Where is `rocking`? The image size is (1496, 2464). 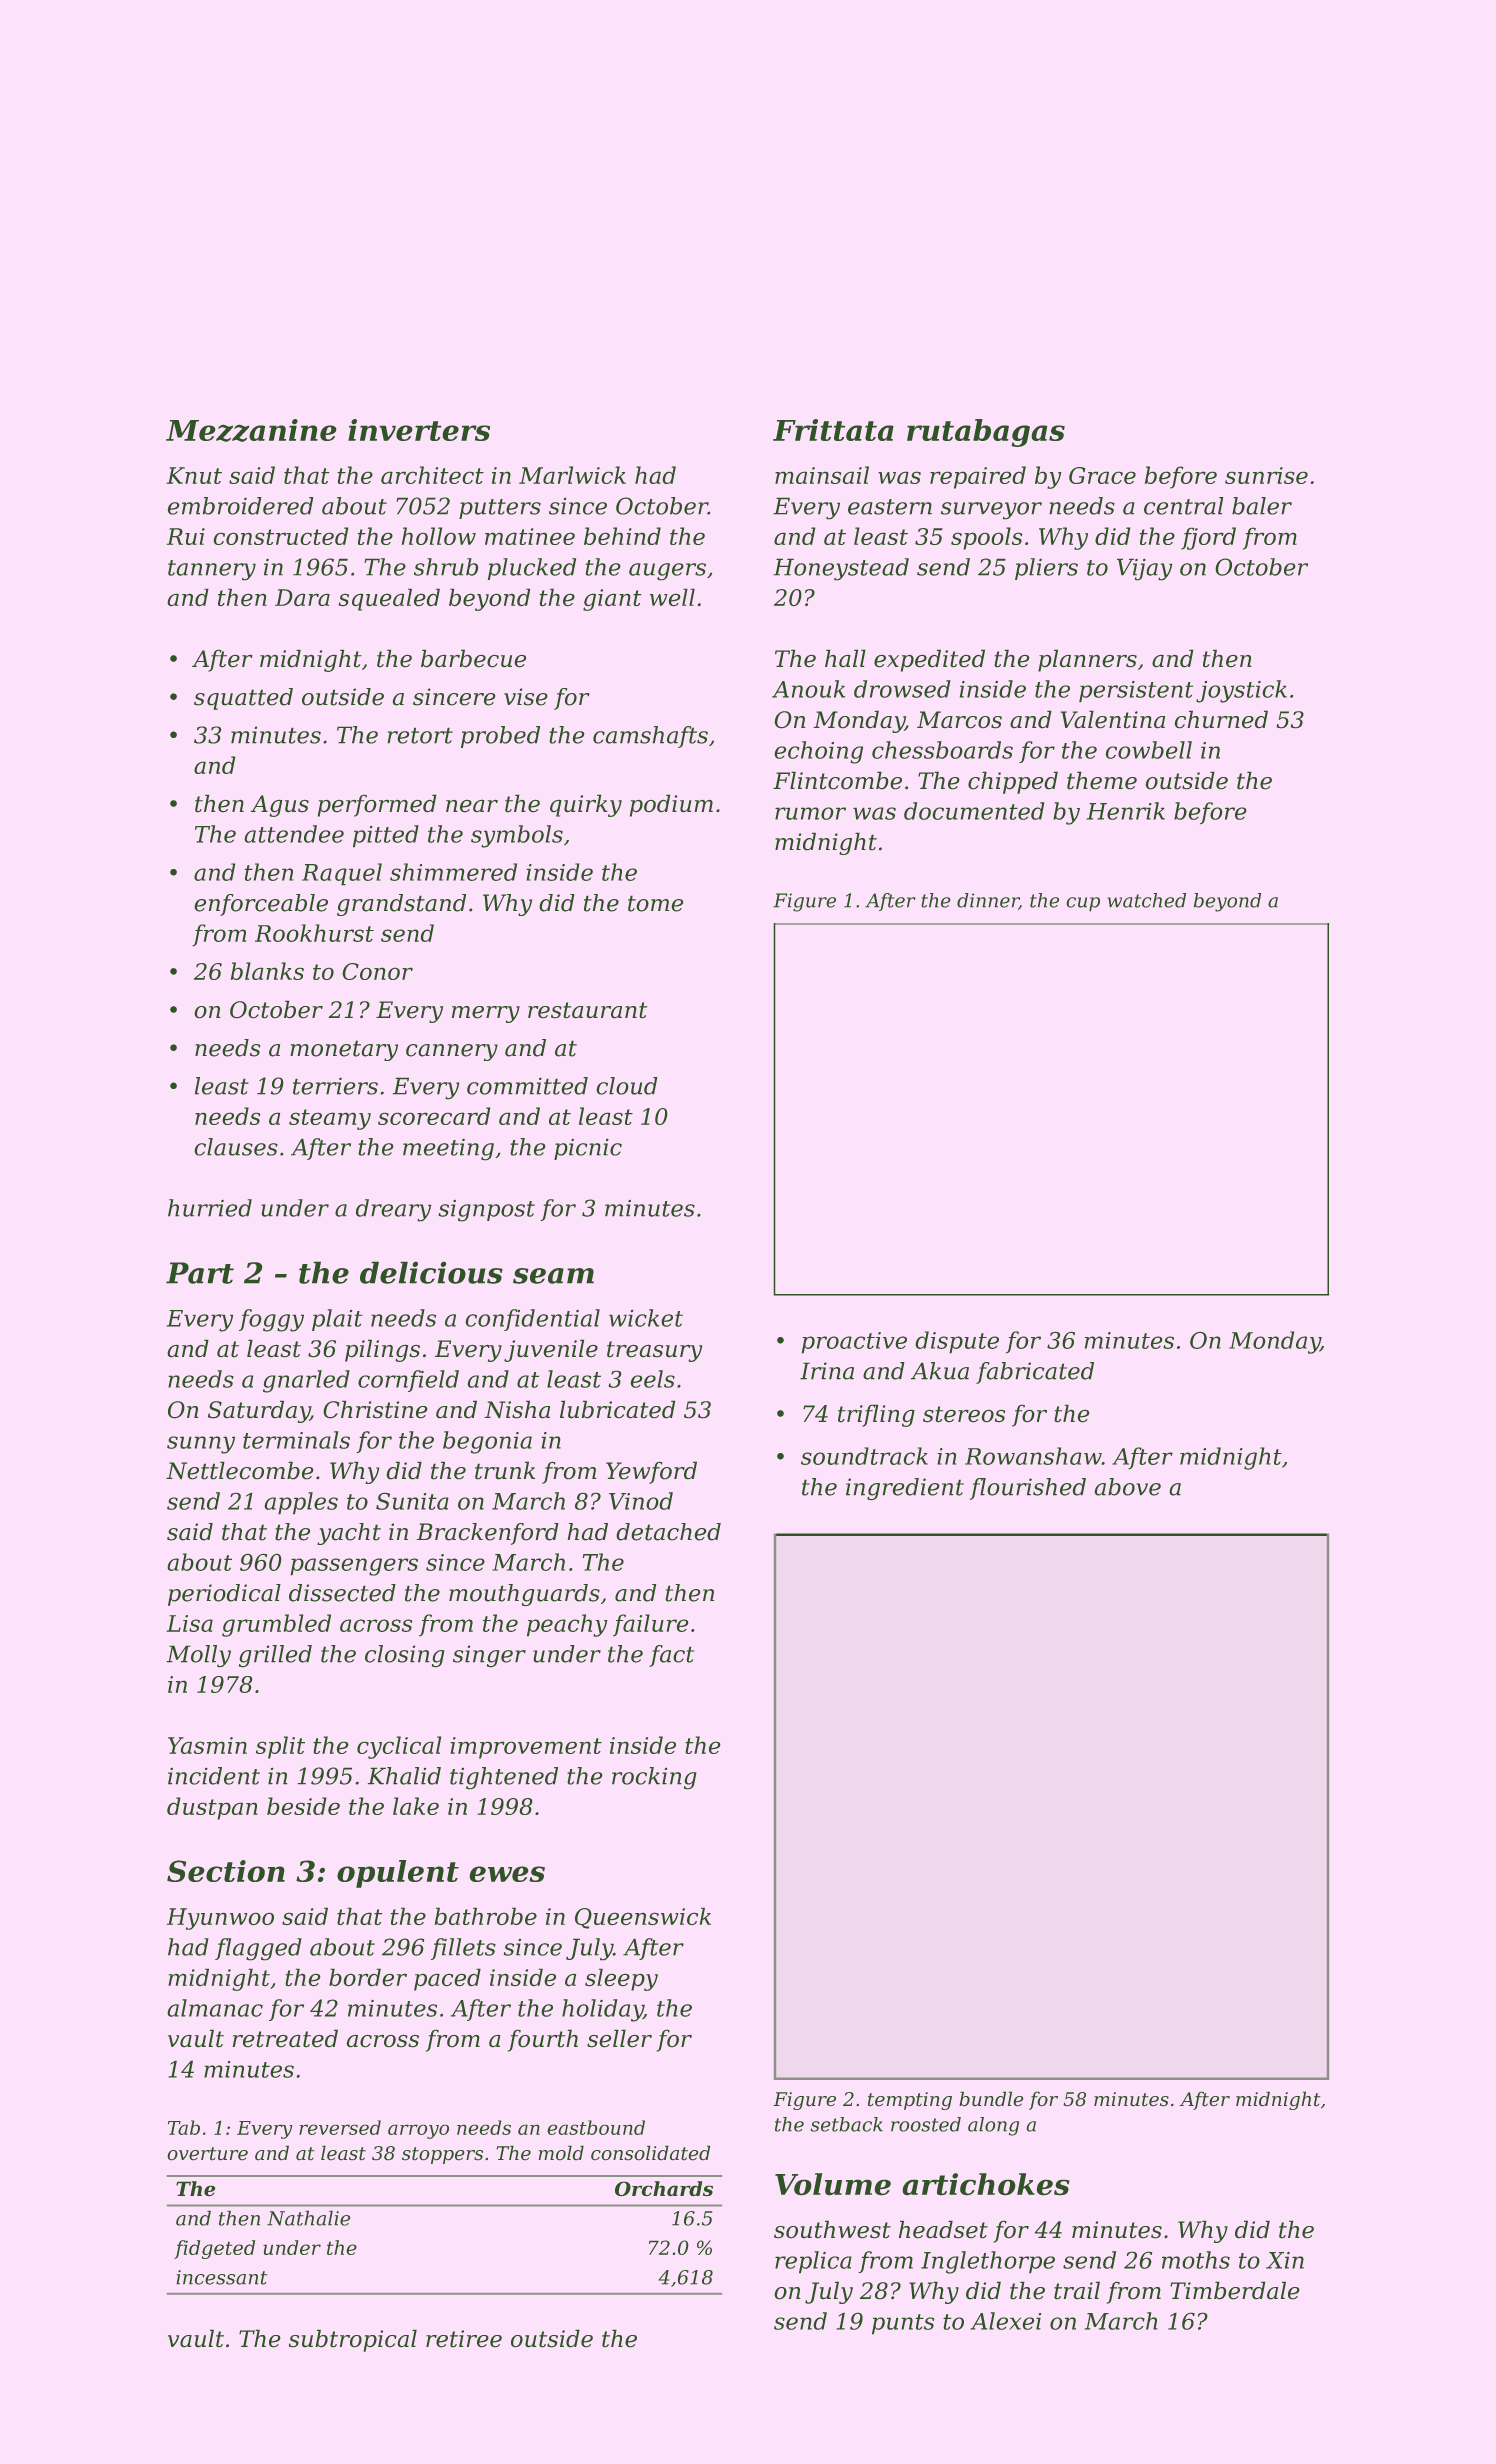
rocking is located at coordinates (654, 1778).
